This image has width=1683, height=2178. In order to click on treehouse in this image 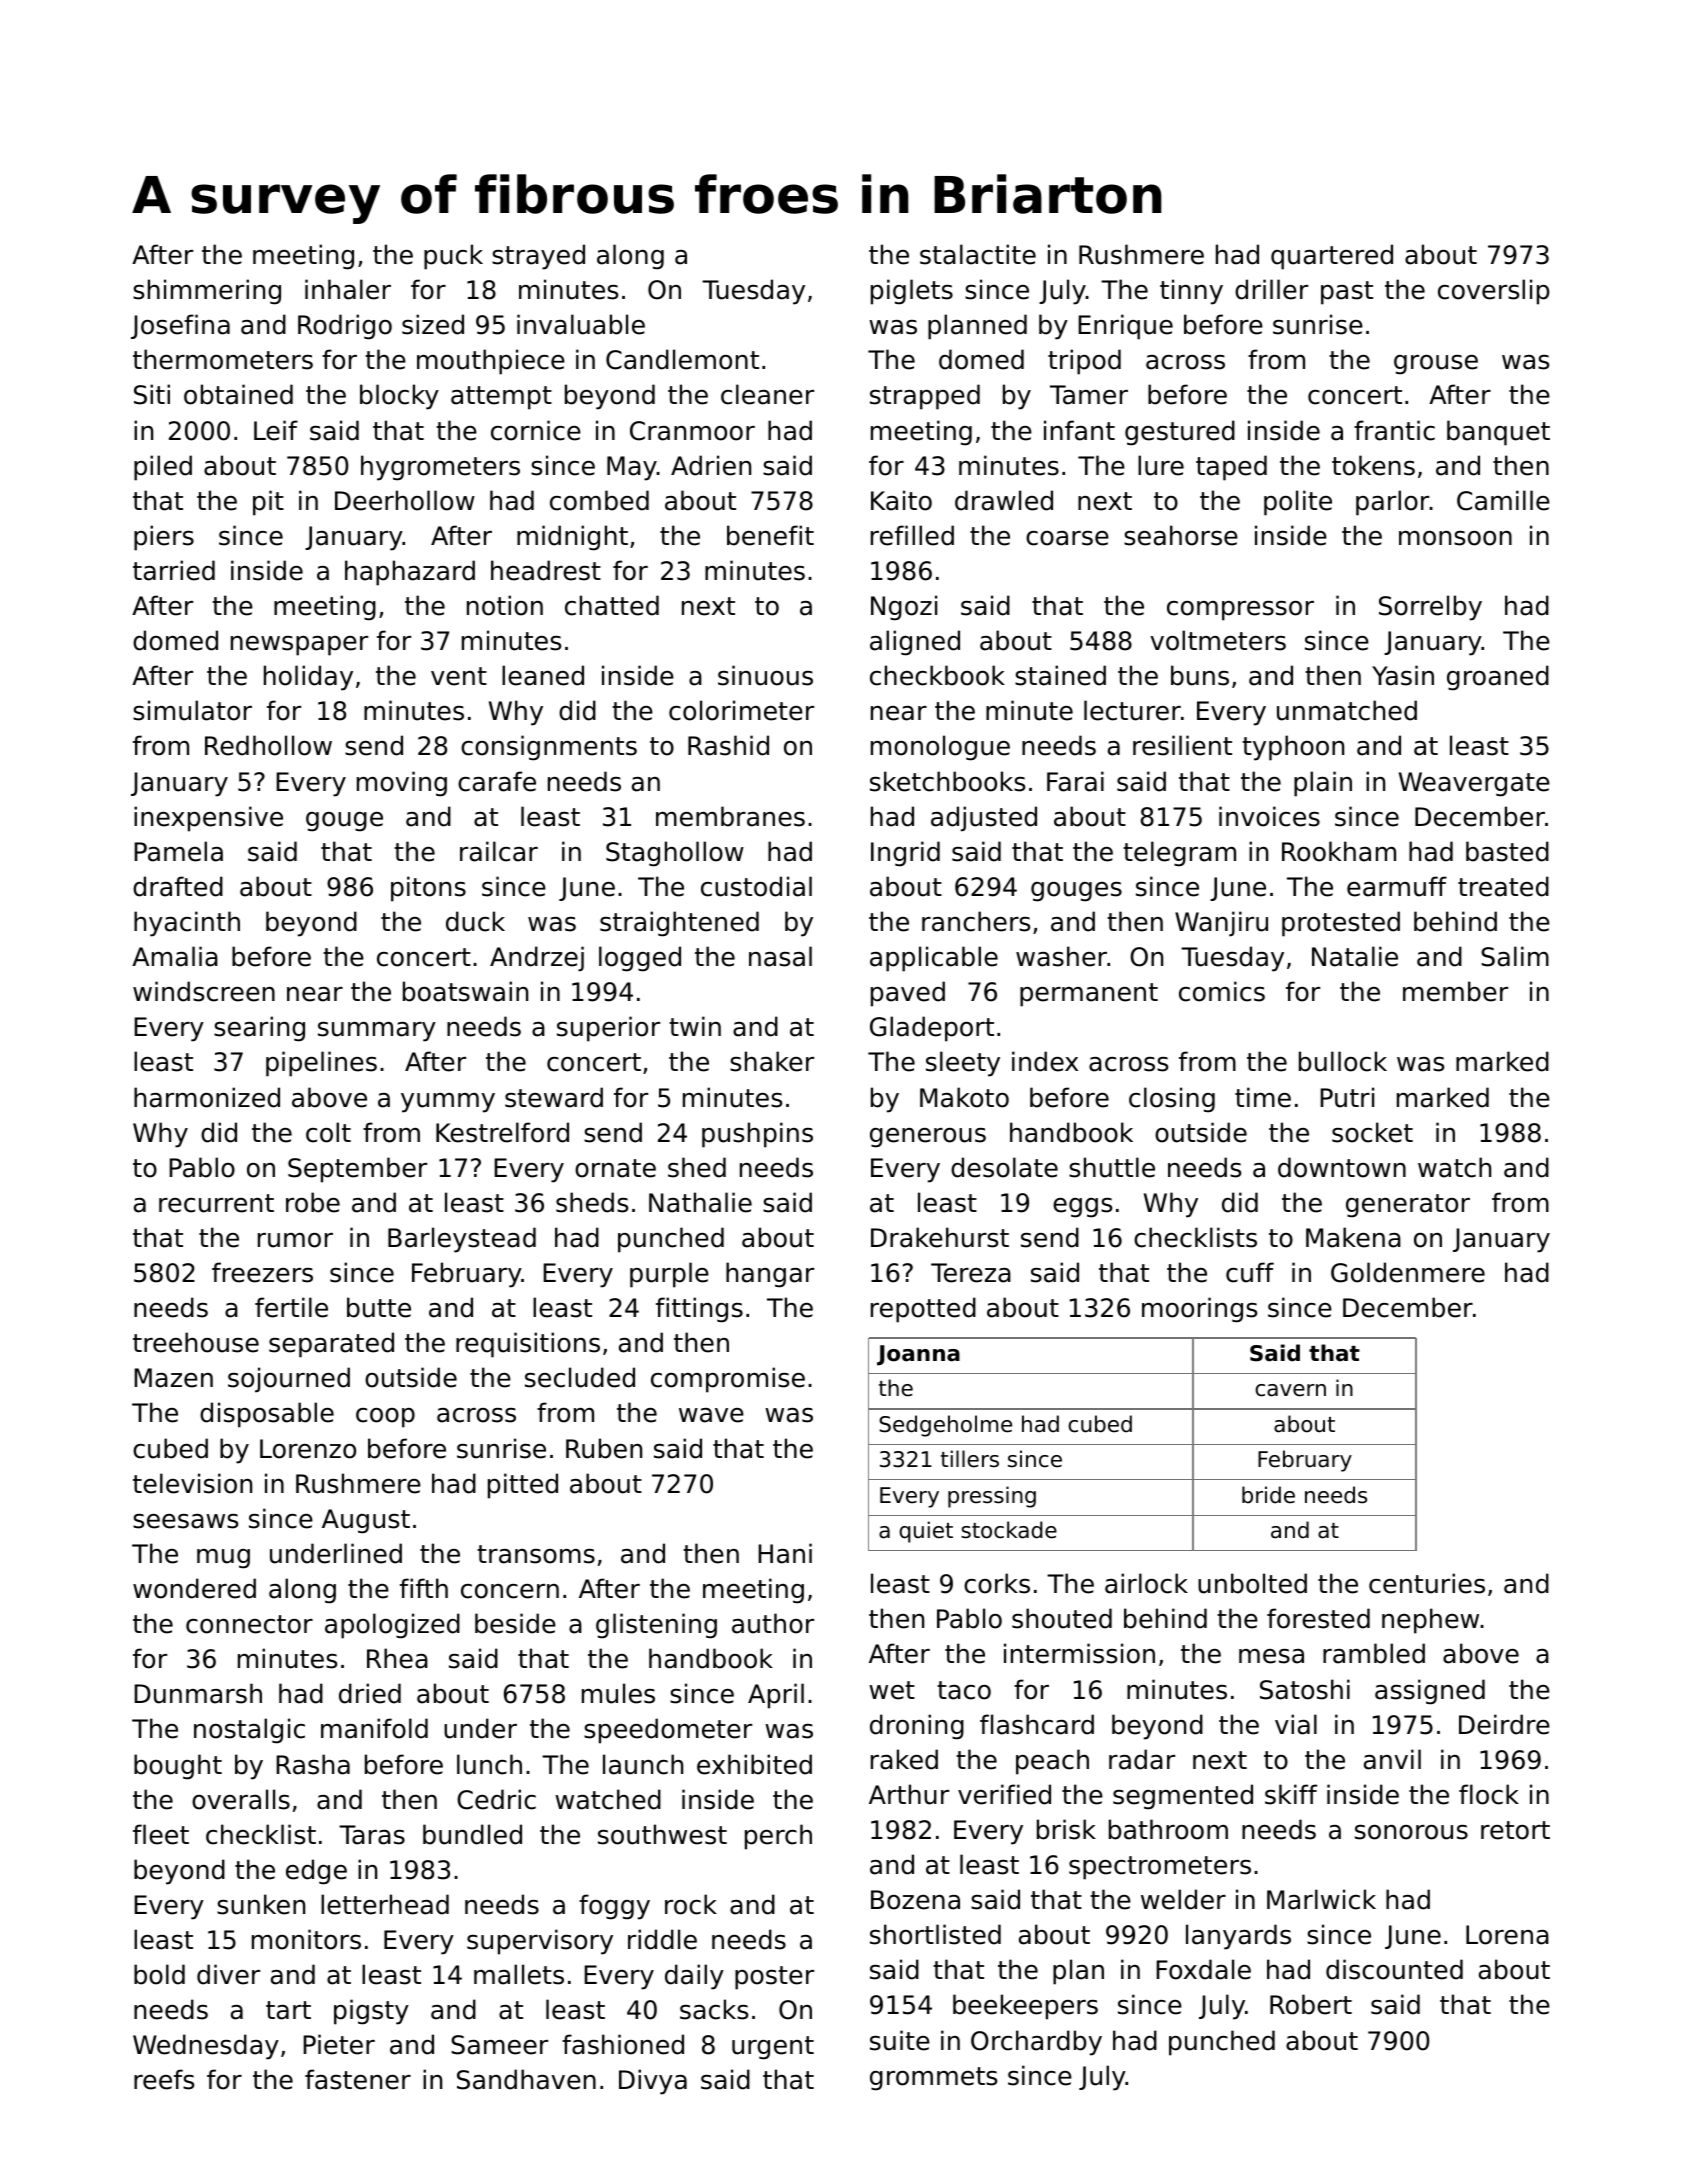, I will do `click(196, 1342)`.
